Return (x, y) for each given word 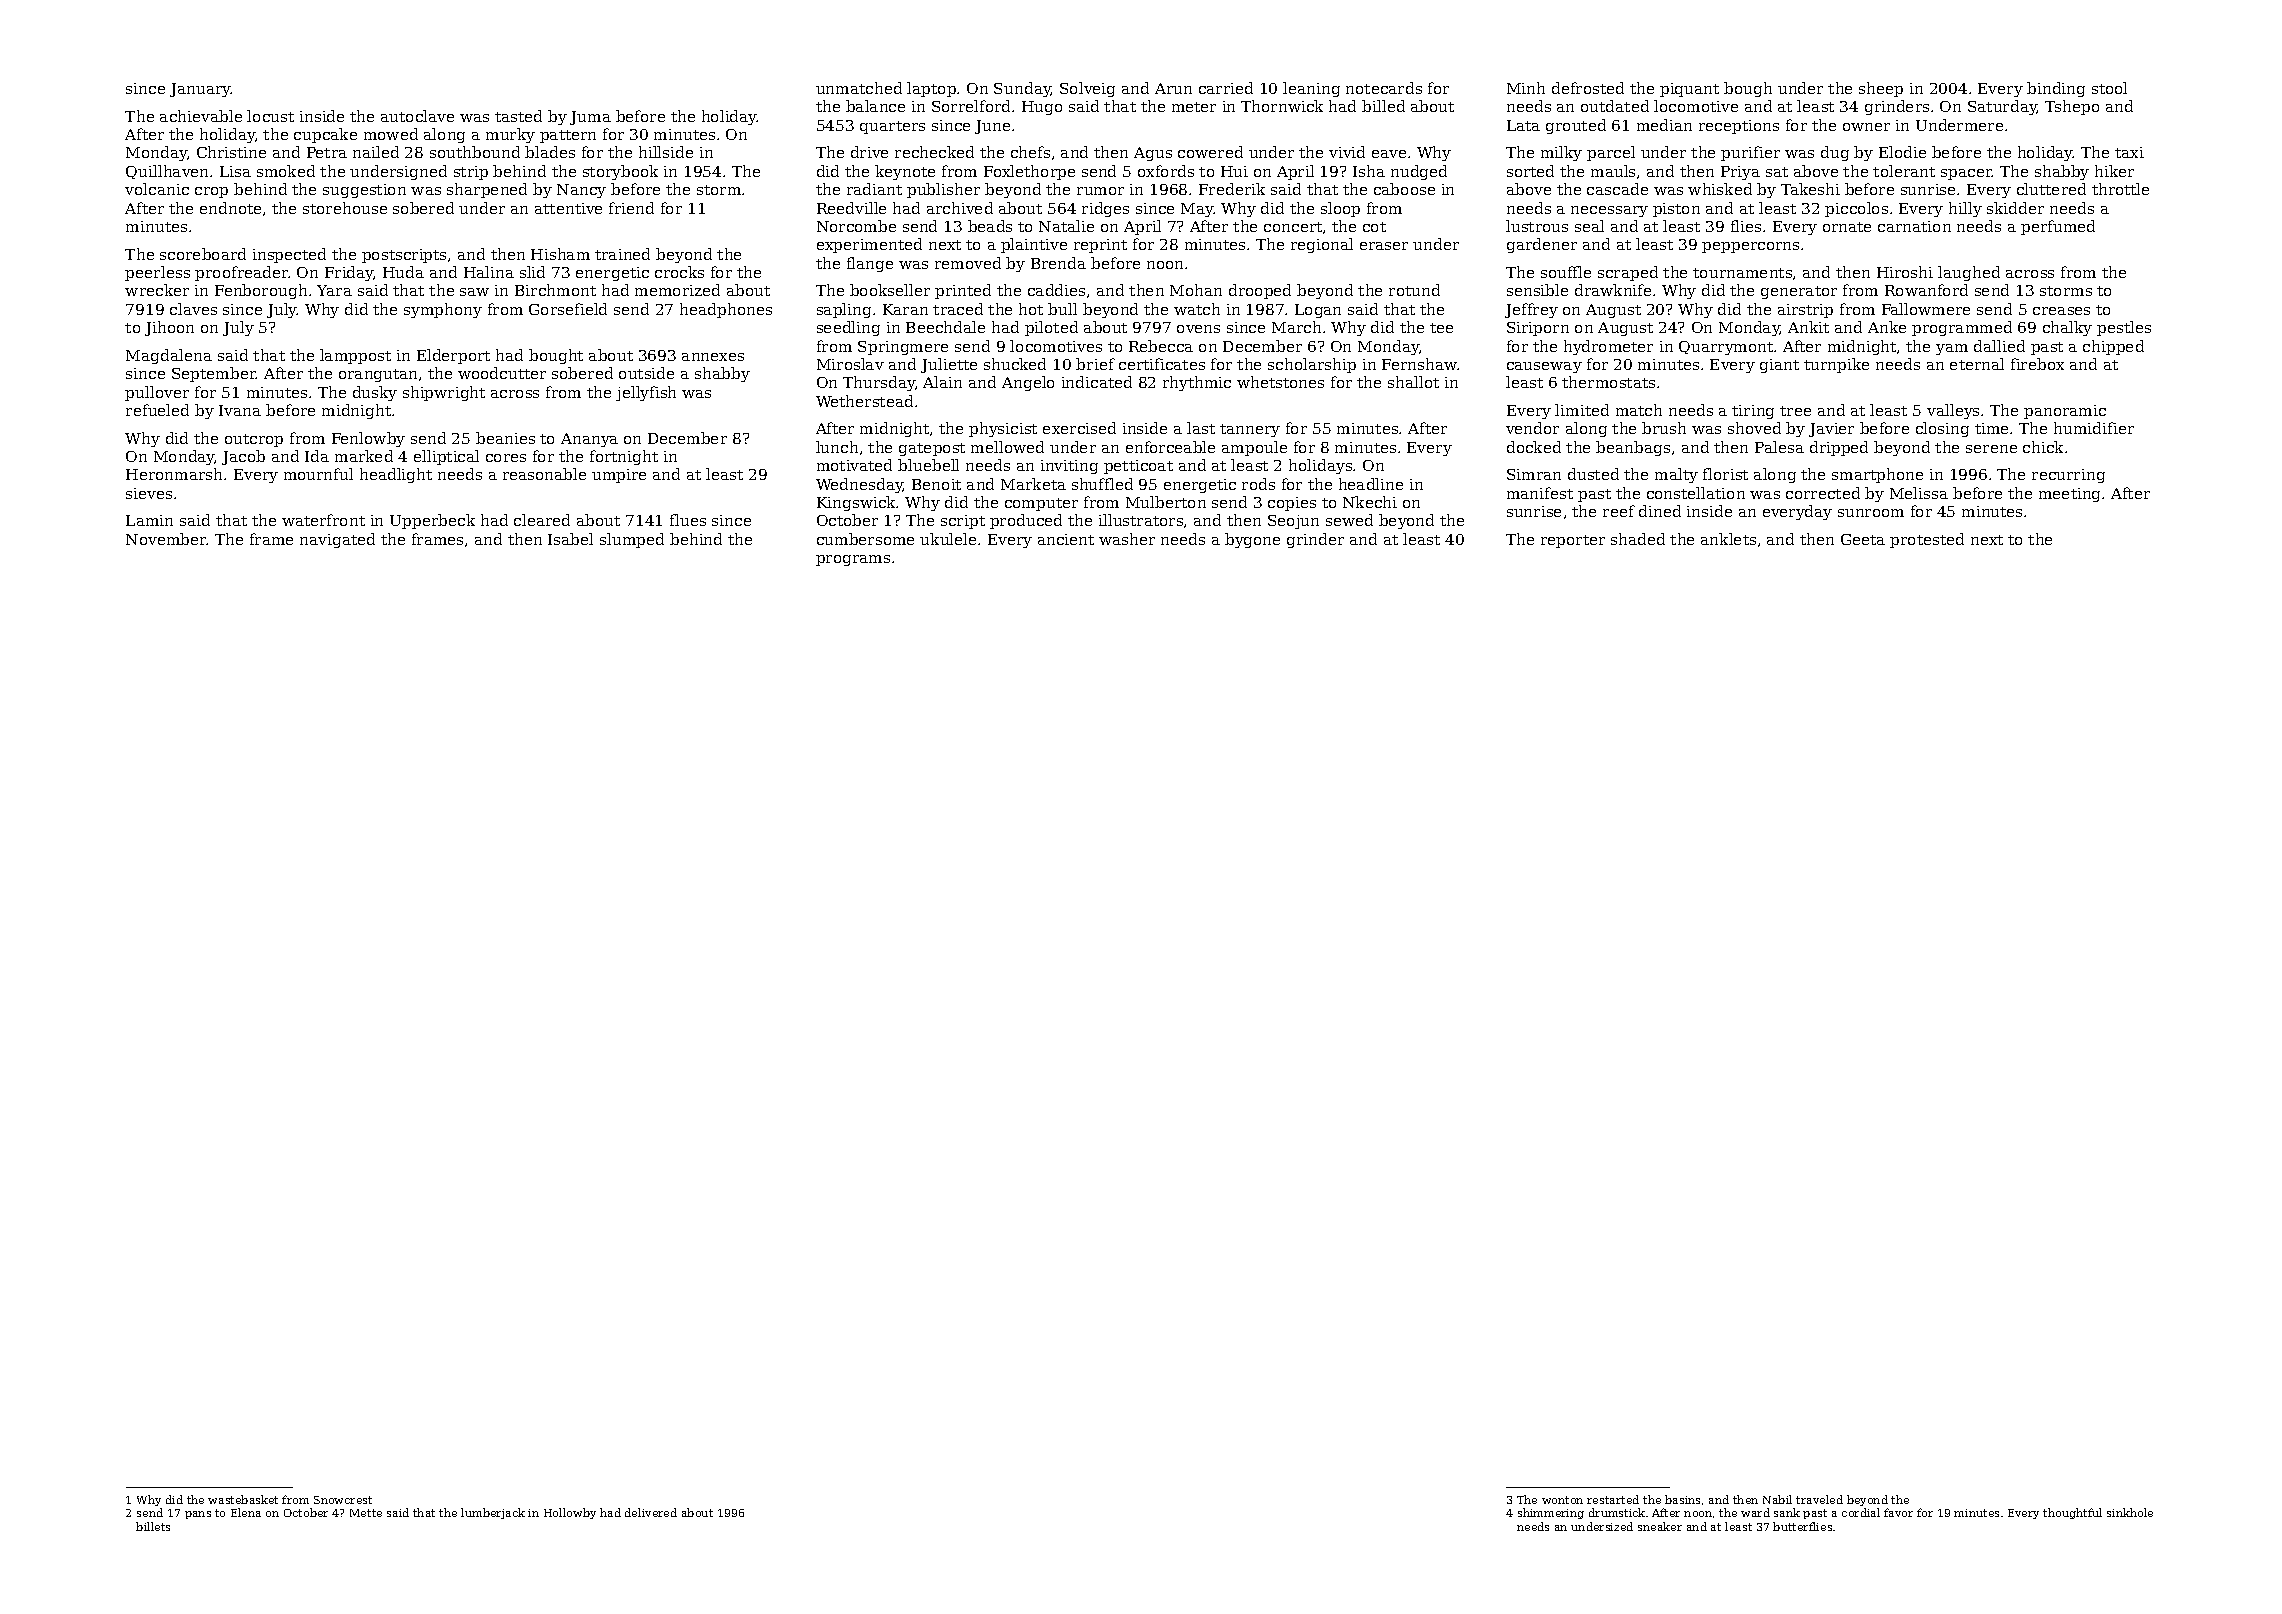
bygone (1252, 540)
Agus (1153, 154)
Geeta (1863, 539)
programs (853, 560)
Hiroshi (1905, 272)
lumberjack (493, 1513)
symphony (443, 310)
